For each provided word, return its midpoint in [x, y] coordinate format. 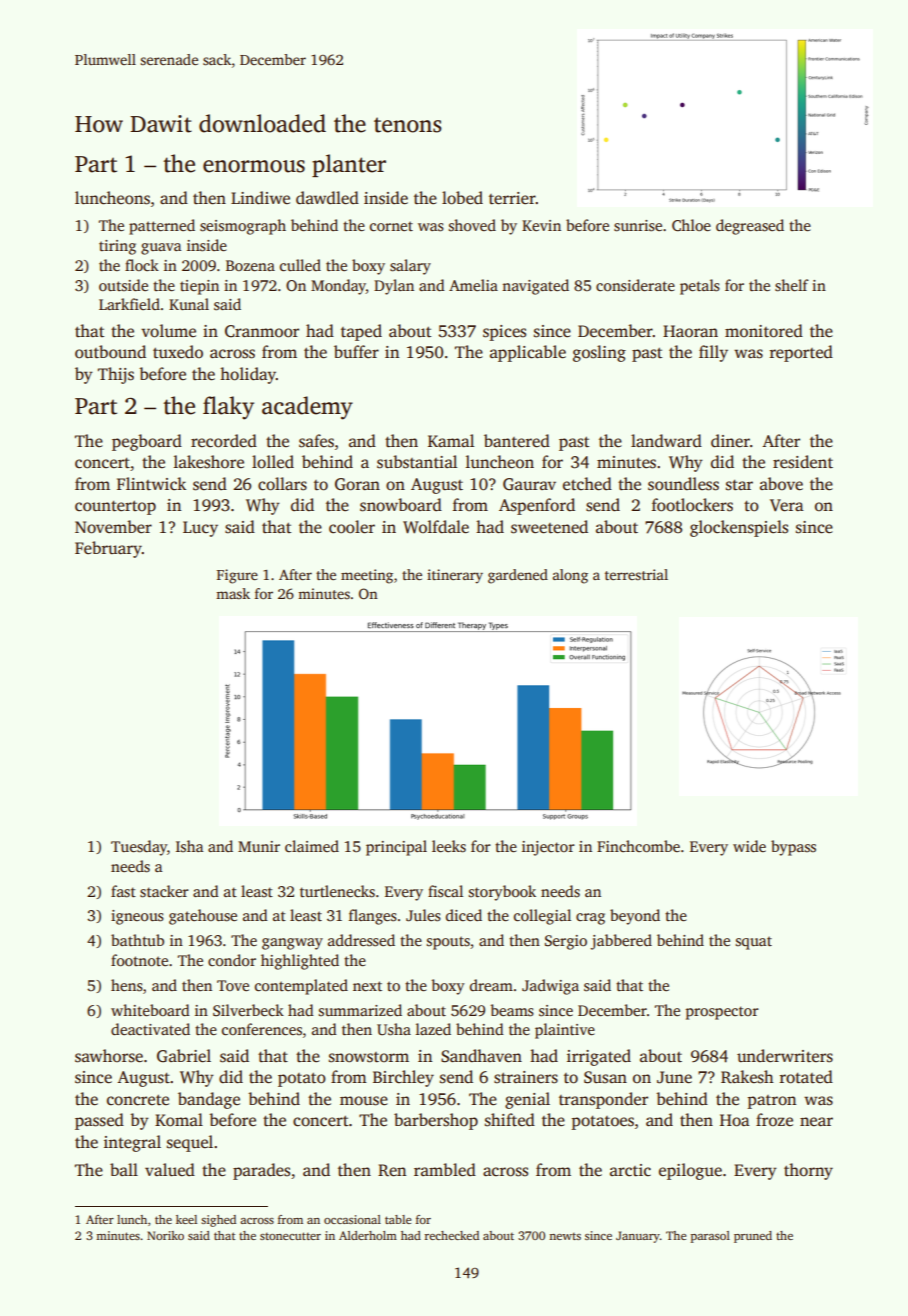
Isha [189, 846]
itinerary [455, 576]
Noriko [165, 1235]
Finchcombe [638, 846]
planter [349, 165]
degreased [750, 227]
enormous [254, 166]
